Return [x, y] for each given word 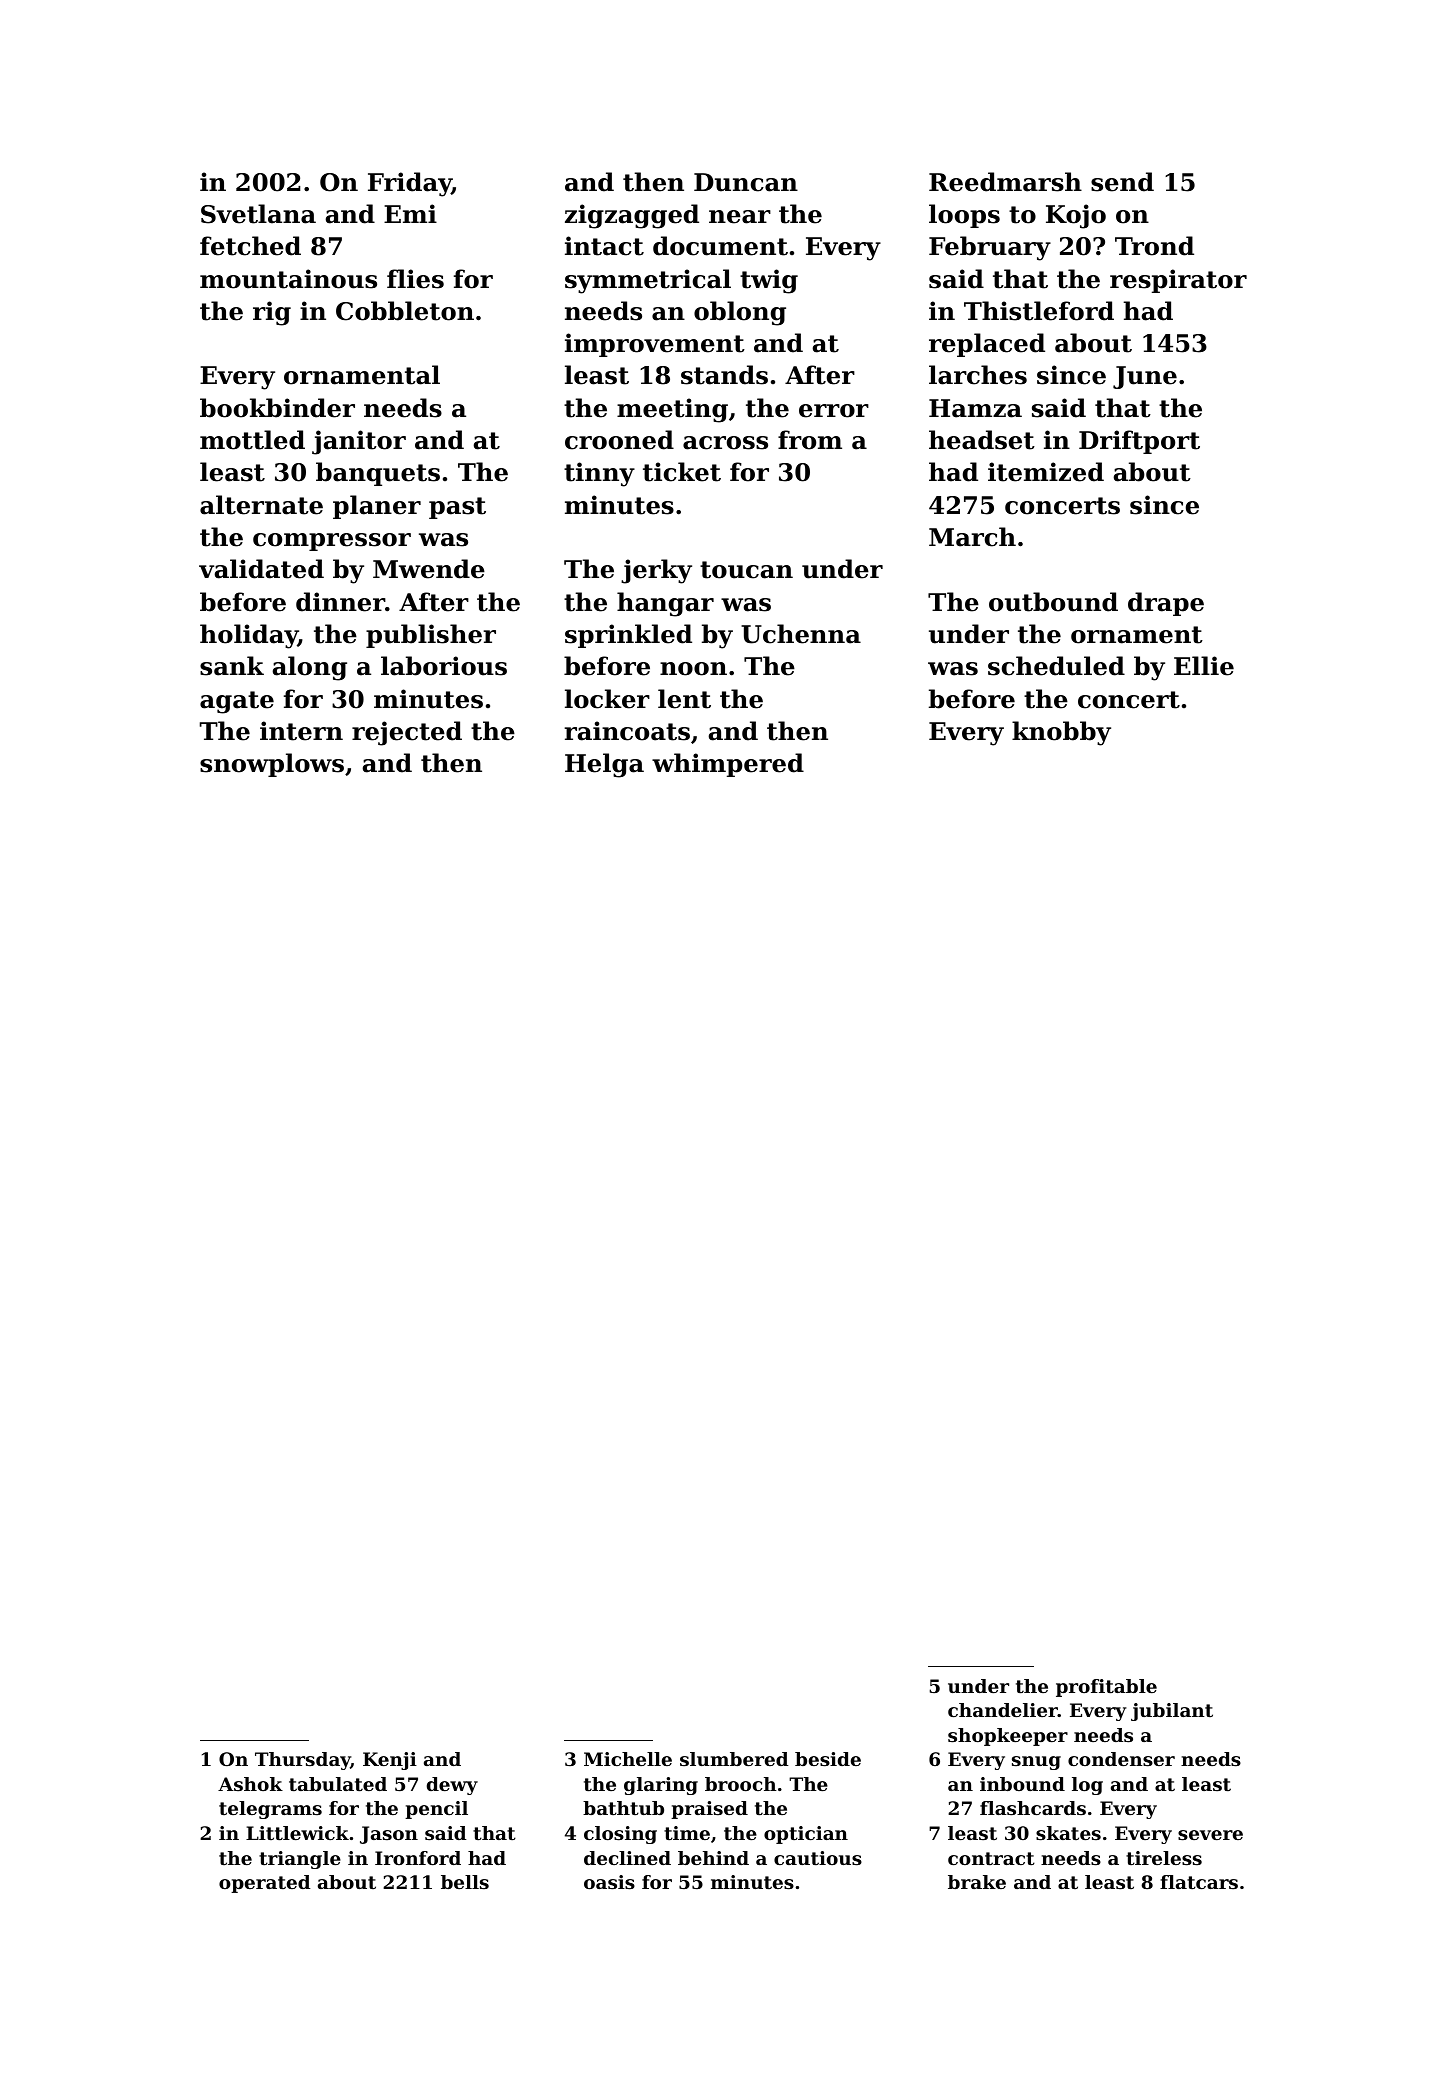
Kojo [1076, 216]
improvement [655, 345]
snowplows [272, 765]
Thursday [303, 1761]
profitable [1106, 1688]
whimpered [728, 765]
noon [693, 669]
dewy [452, 1786]
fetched [250, 246]
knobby [1061, 733]
